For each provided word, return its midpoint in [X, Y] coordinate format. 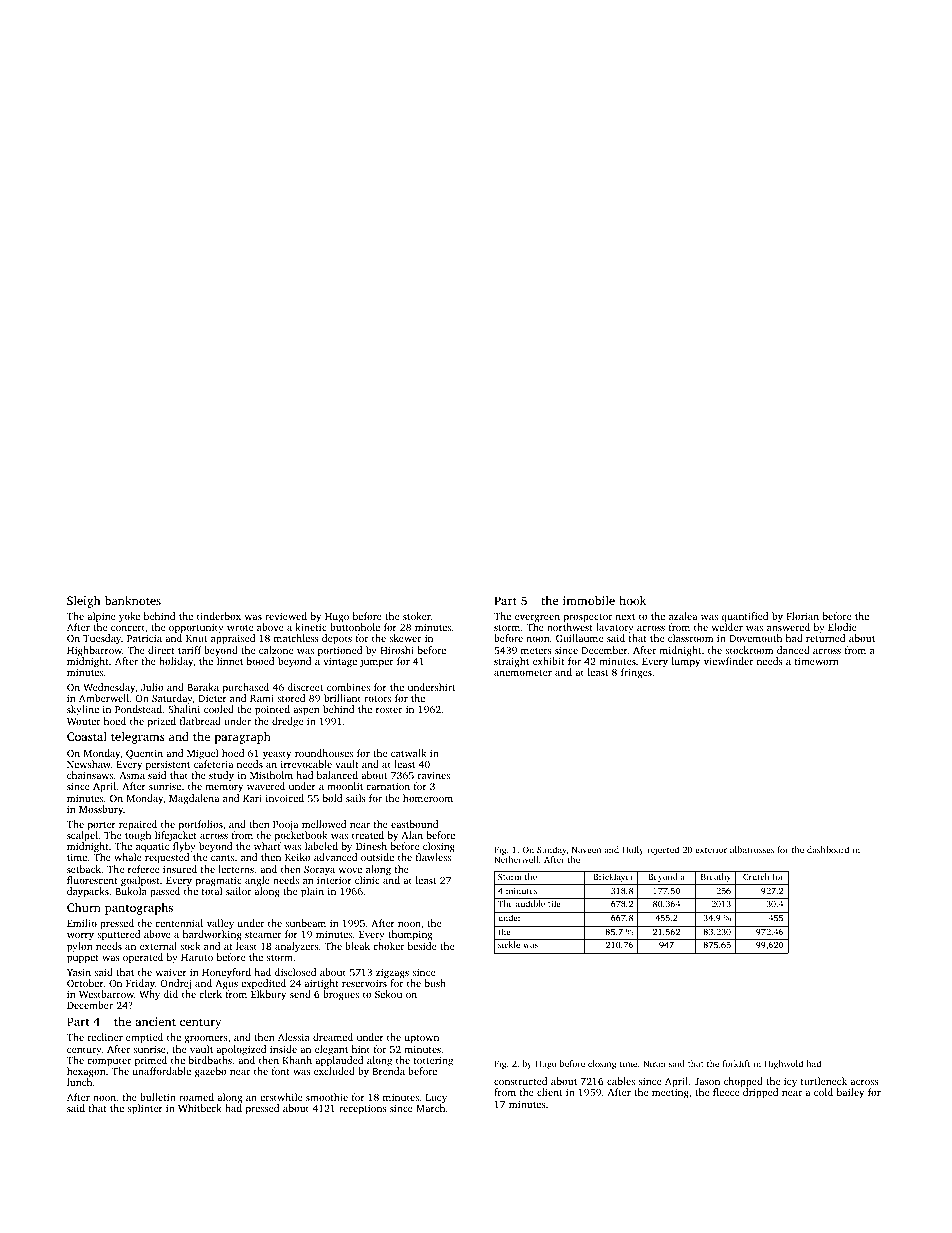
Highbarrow [94, 651]
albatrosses [752, 849]
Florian [803, 616]
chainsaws [90, 775]
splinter [145, 1109]
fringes [636, 673]
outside [377, 857]
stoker [417, 616]
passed [165, 892]
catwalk [408, 753]
